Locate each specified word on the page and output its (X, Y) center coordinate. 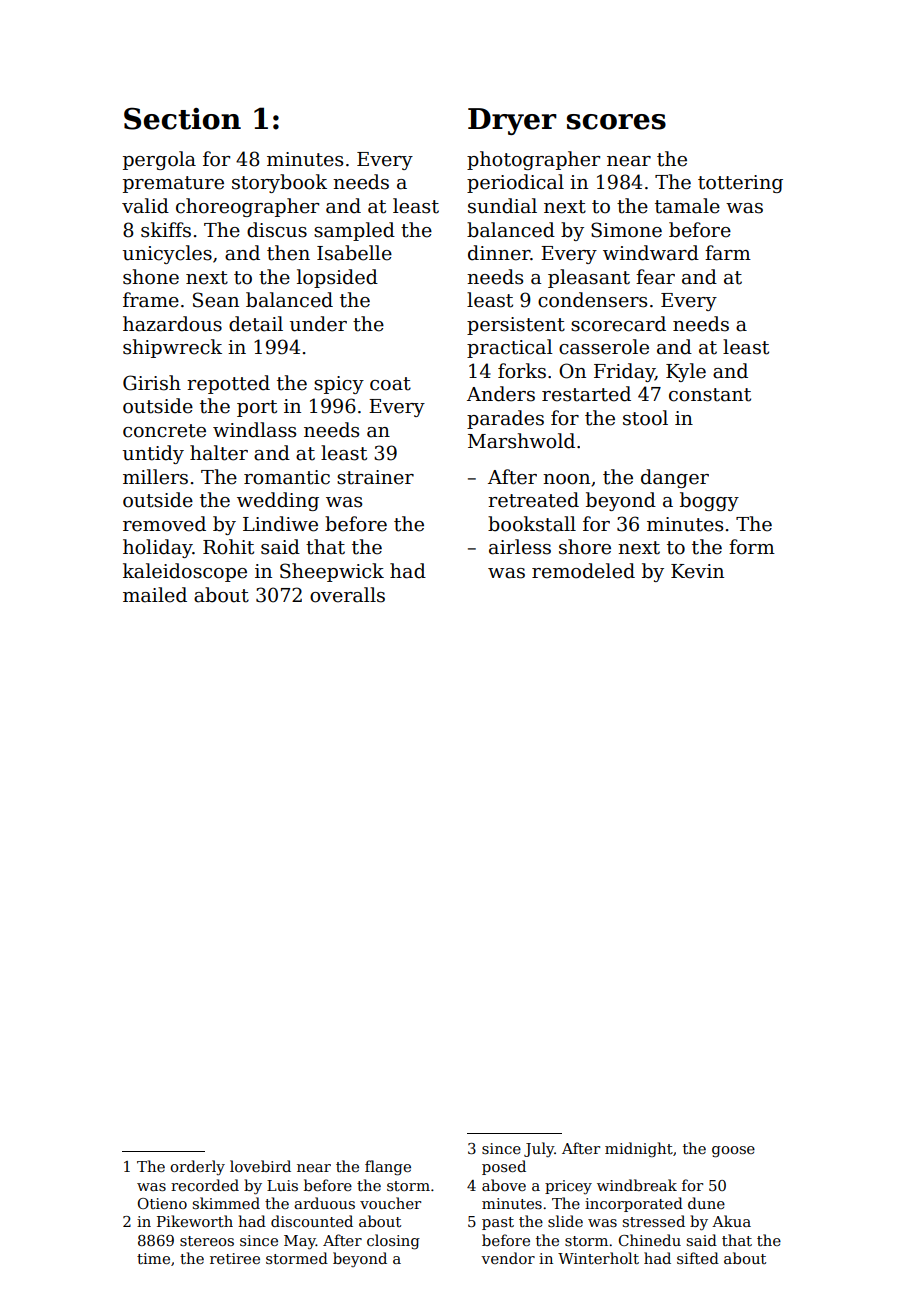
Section (182, 118)
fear (655, 277)
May (300, 1242)
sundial (502, 206)
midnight (639, 1150)
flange (388, 1168)
